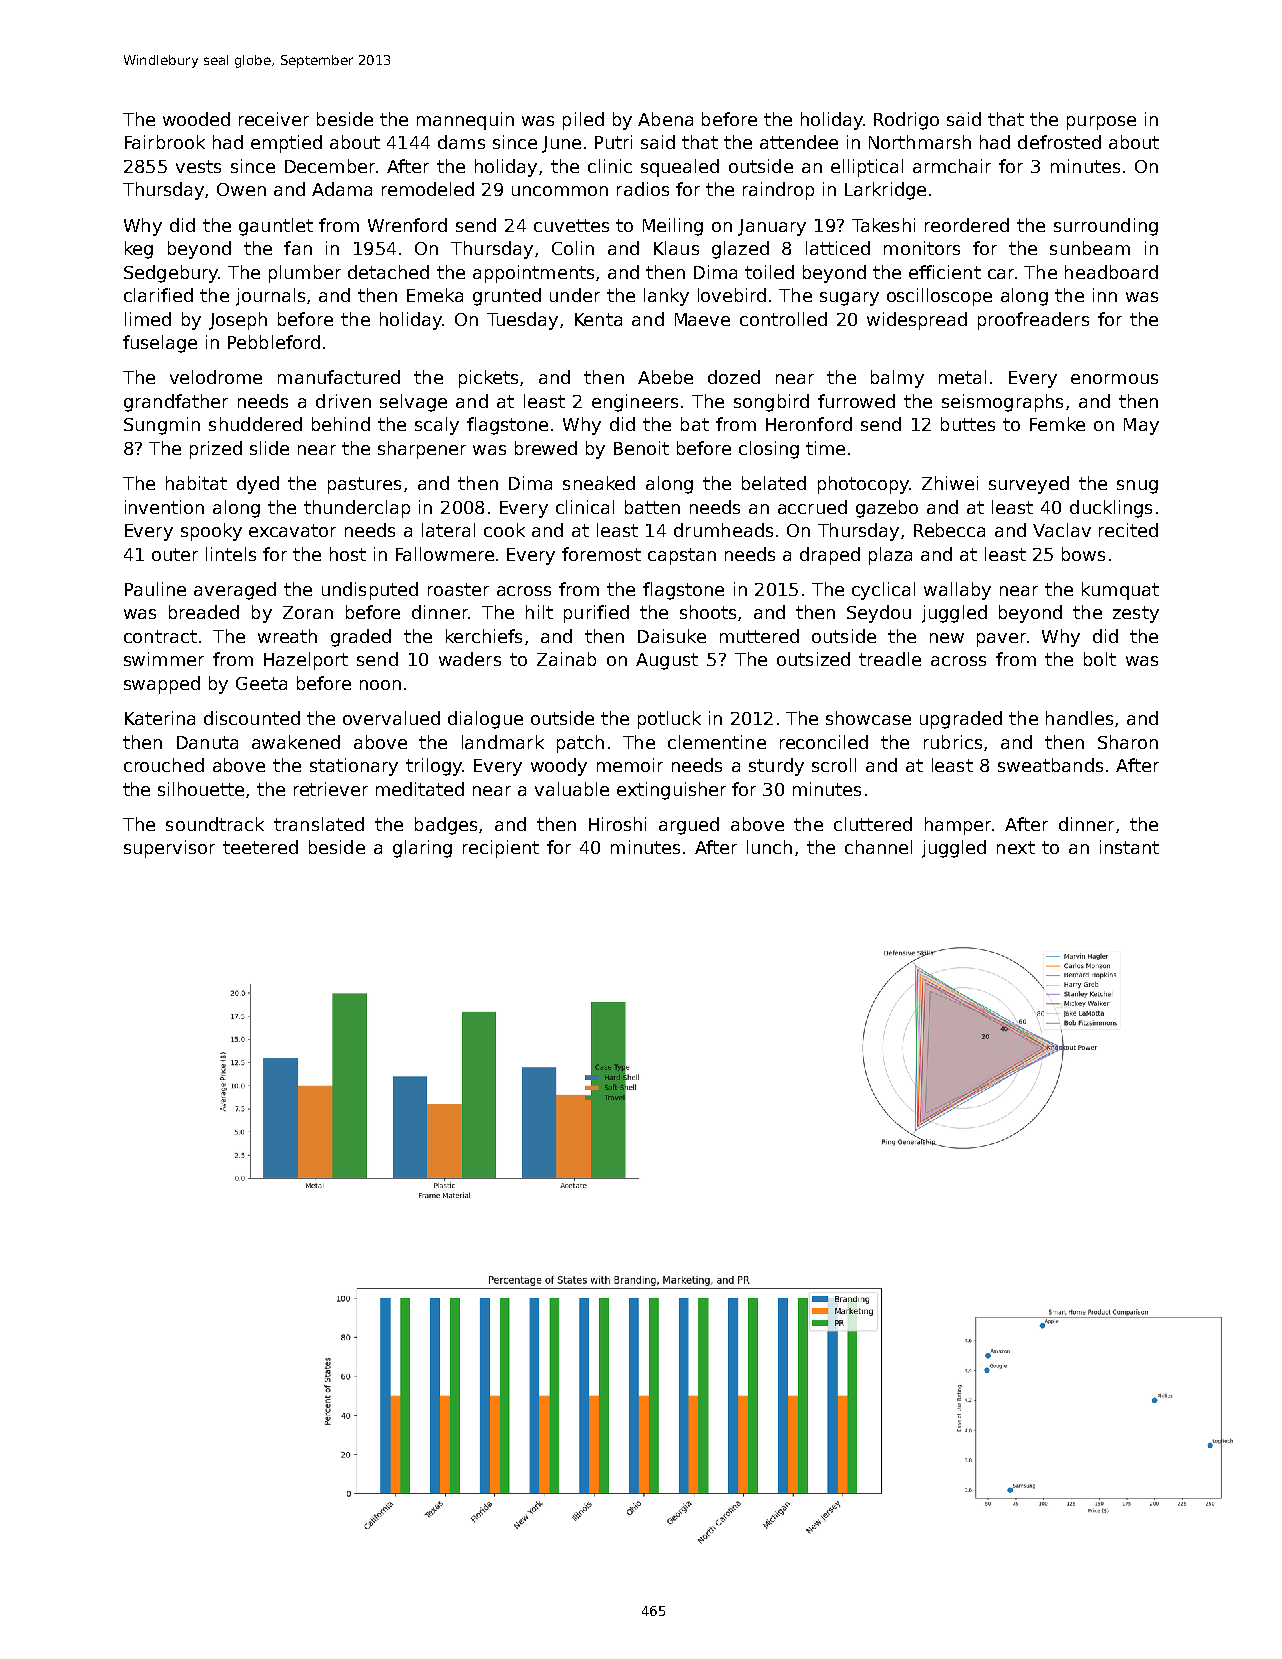 The image size is (1282, 1659). What do you see at coordinates (169, 849) in the screenshot?
I see `supervisor` at bounding box center [169, 849].
